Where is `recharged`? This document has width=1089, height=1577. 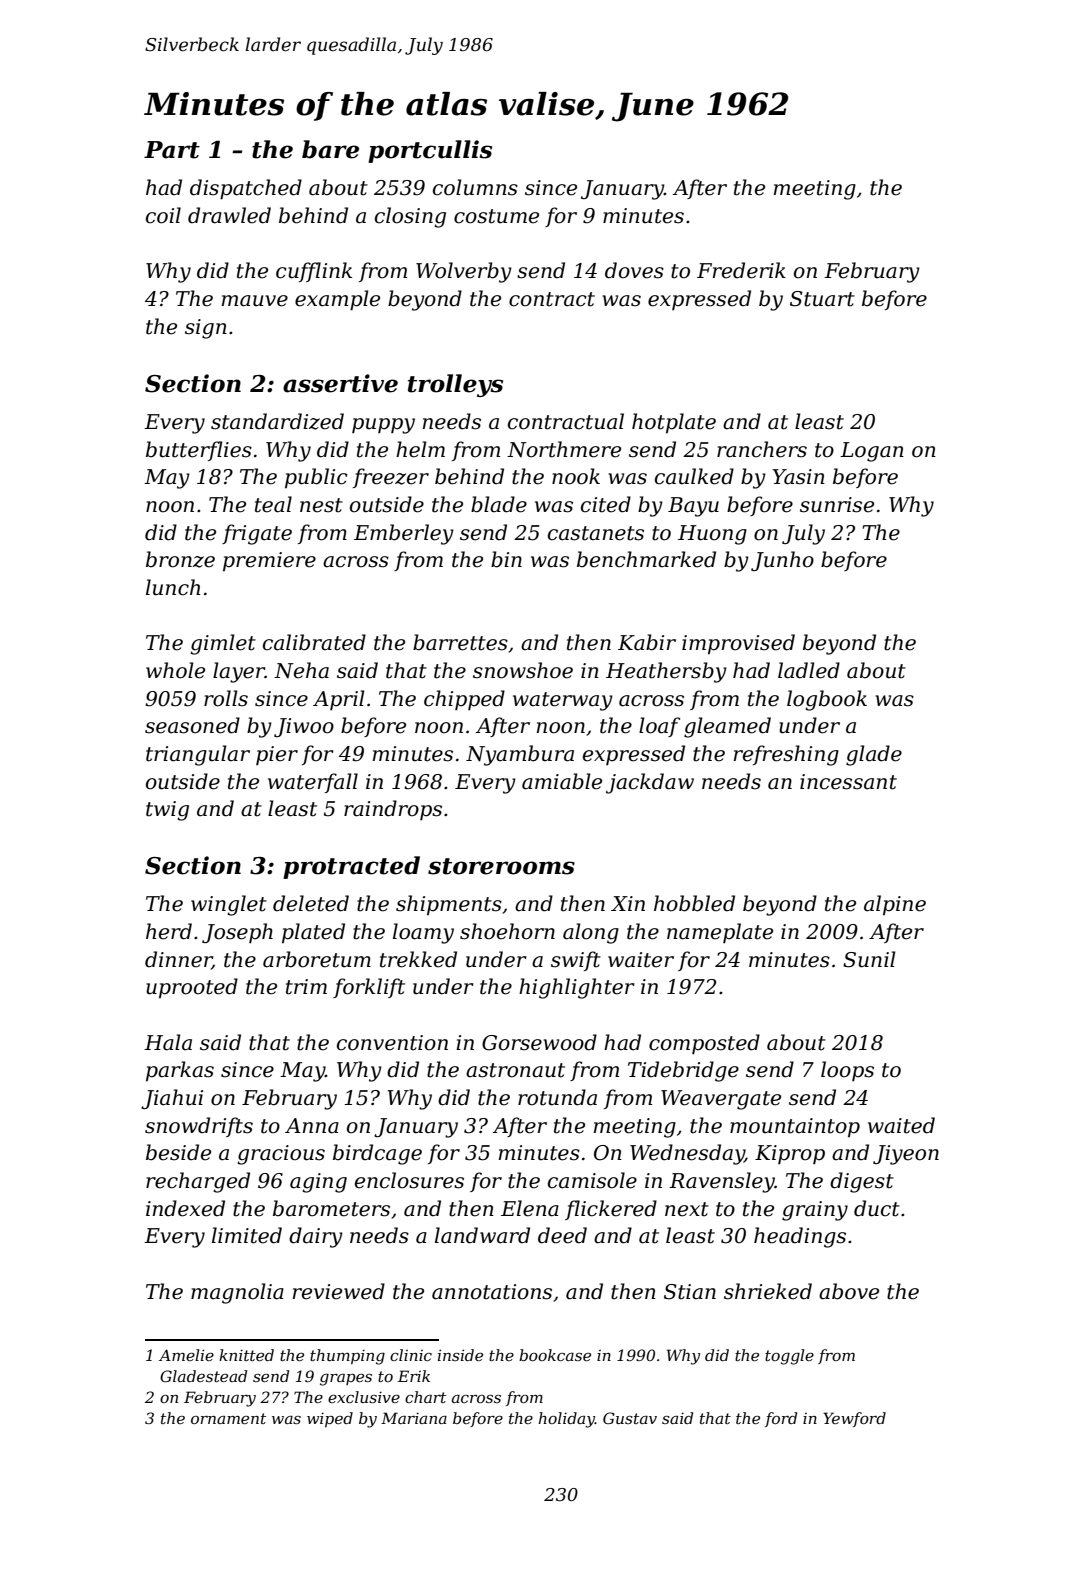
recharged is located at coordinates (198, 1182).
